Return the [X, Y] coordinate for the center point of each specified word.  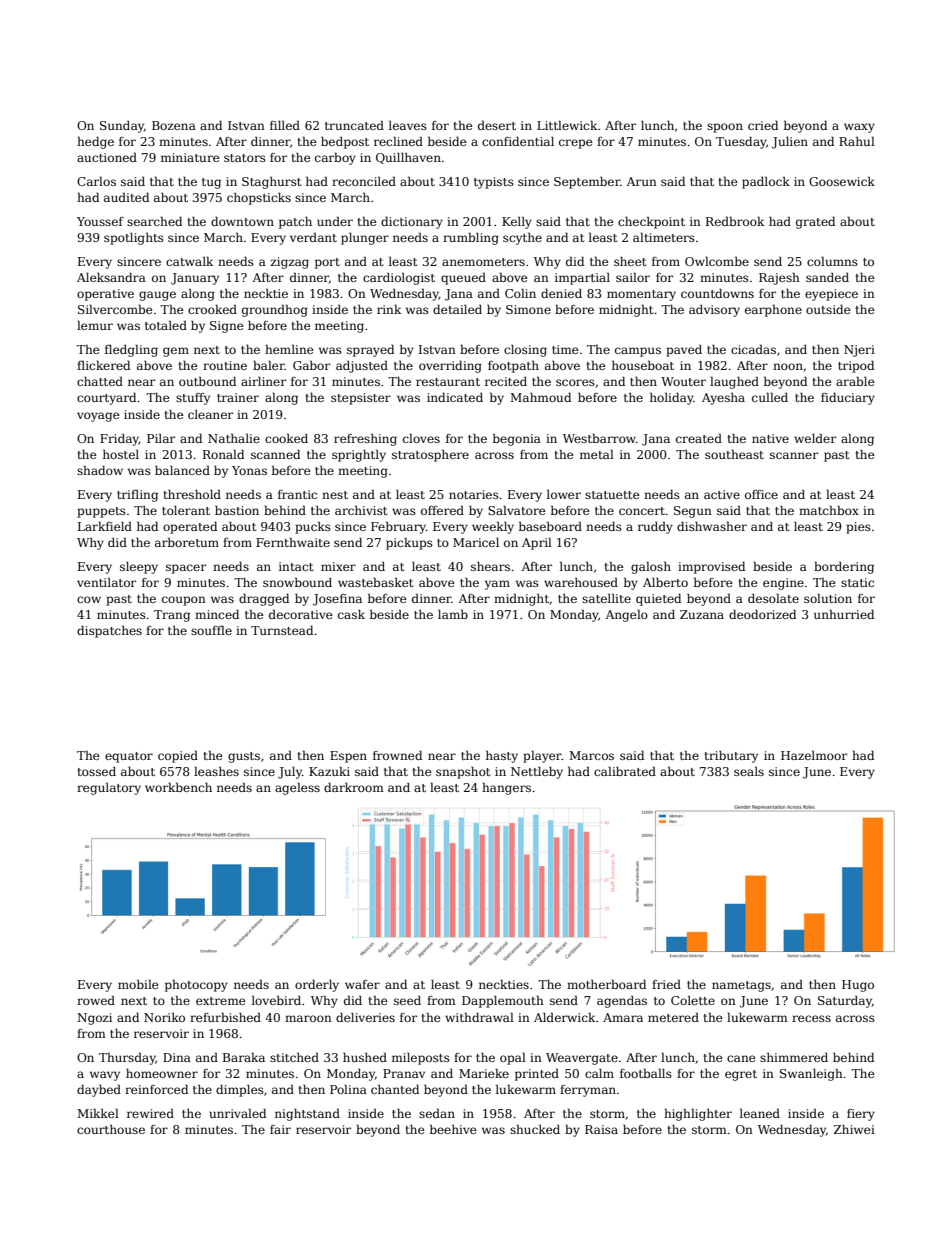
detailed [457, 309]
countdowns [717, 293]
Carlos [96, 181]
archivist [361, 510]
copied [178, 756]
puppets [101, 512]
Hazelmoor [814, 755]
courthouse [111, 1129]
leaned [760, 1113]
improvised [711, 567]
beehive [453, 1129]
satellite [606, 598]
